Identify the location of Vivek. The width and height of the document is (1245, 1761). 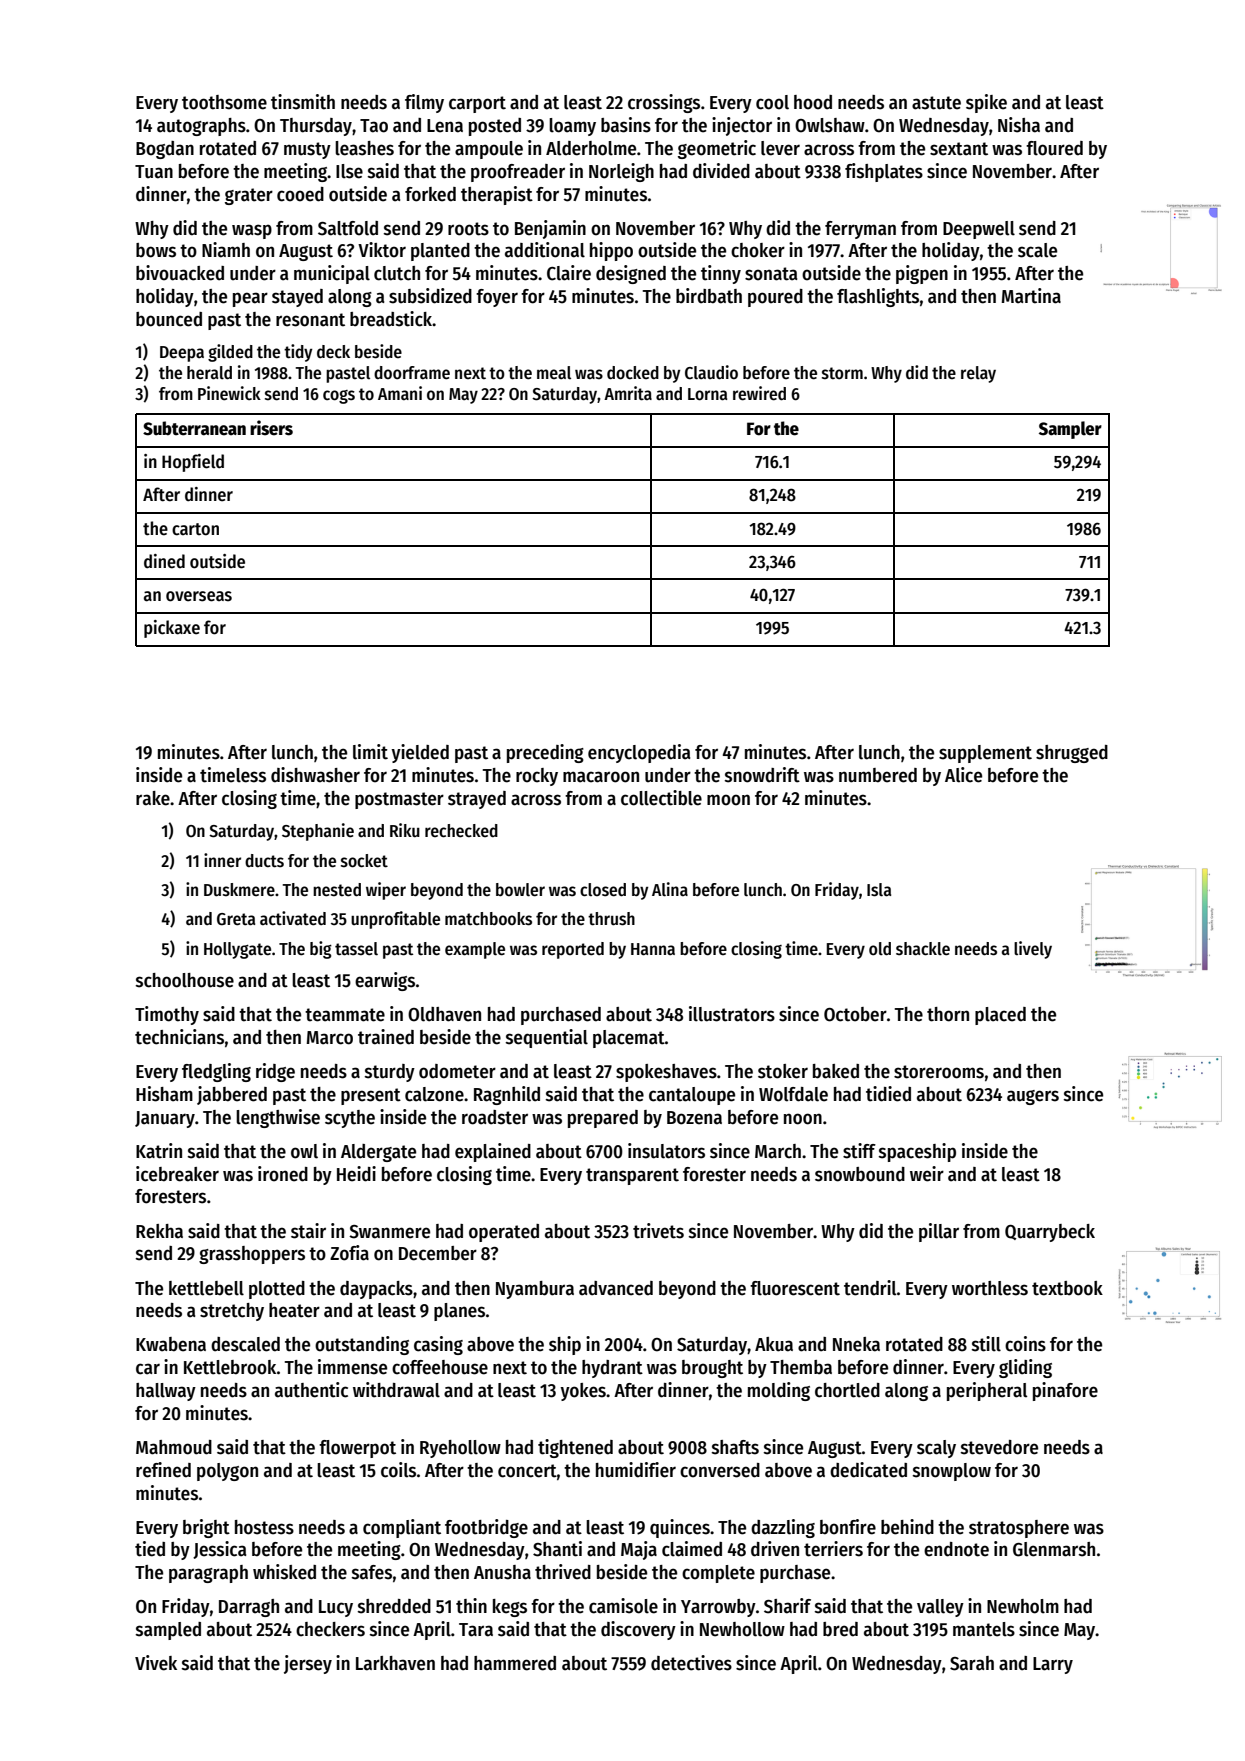
(156, 1663).
